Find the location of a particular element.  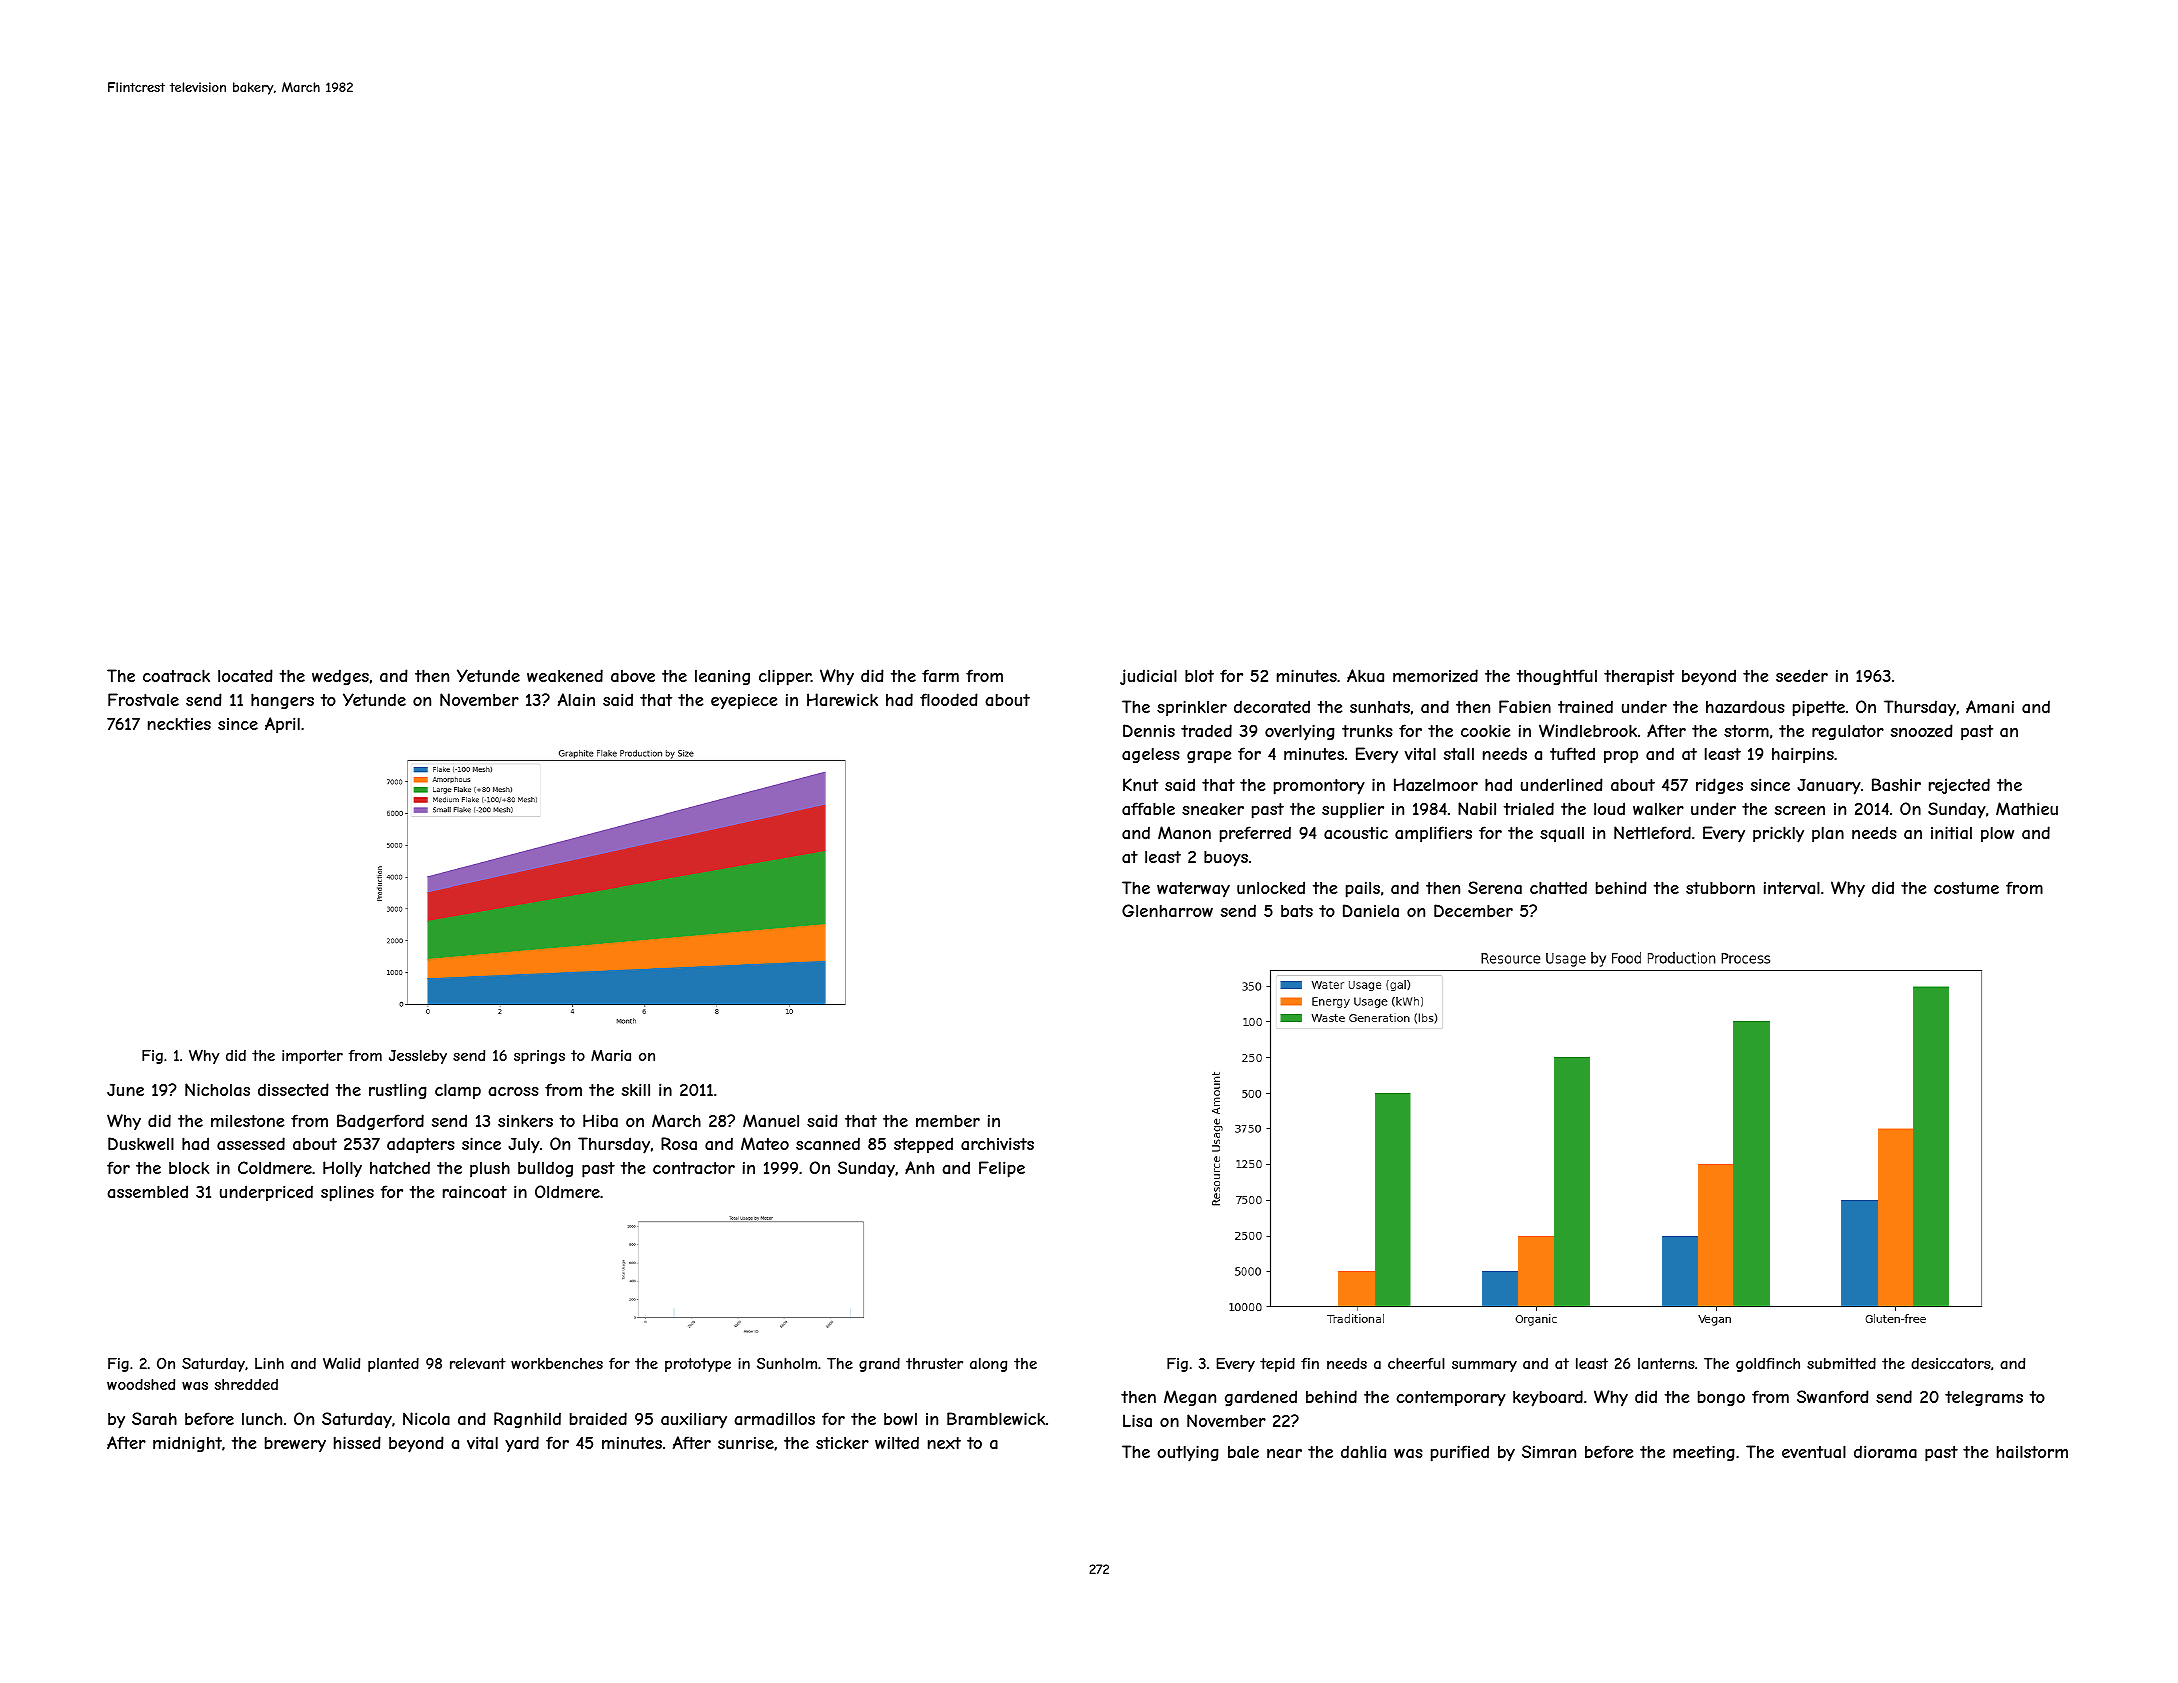

Jessleby is located at coordinates (418, 1057).
